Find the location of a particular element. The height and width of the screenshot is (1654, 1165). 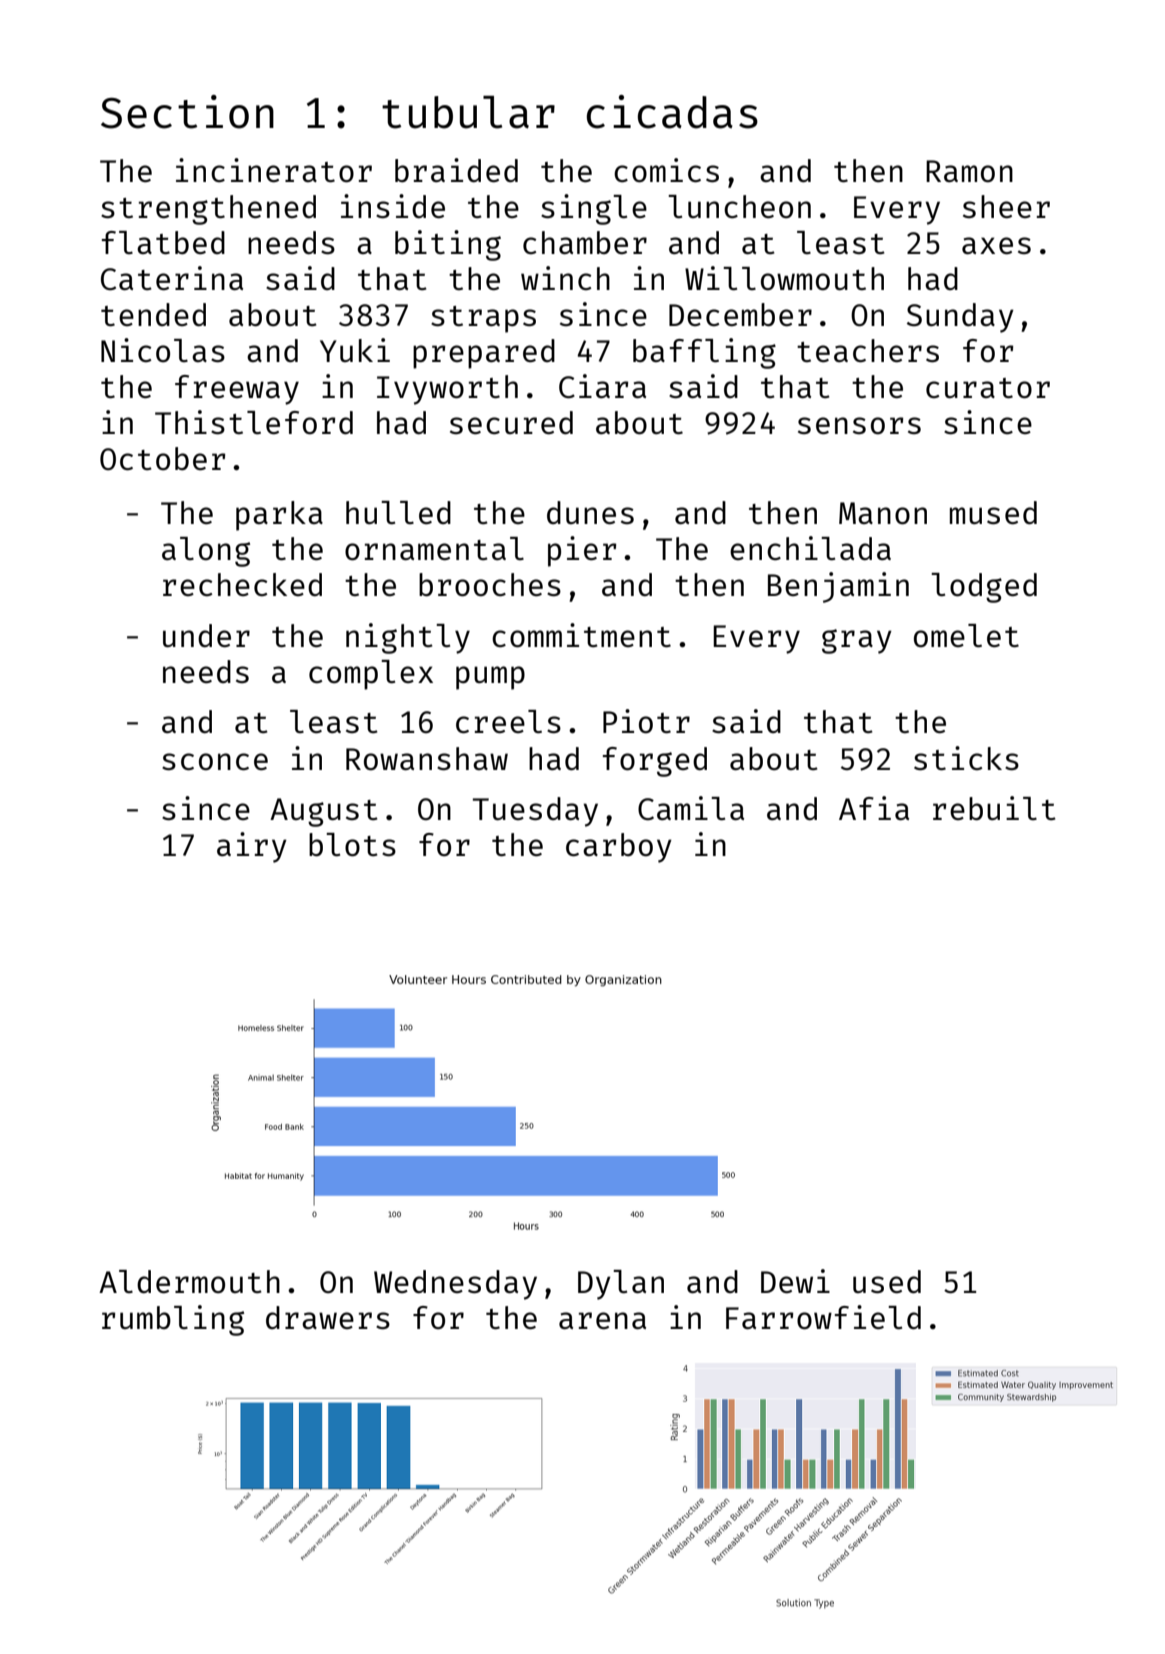

incinerator is located at coordinates (274, 170).
